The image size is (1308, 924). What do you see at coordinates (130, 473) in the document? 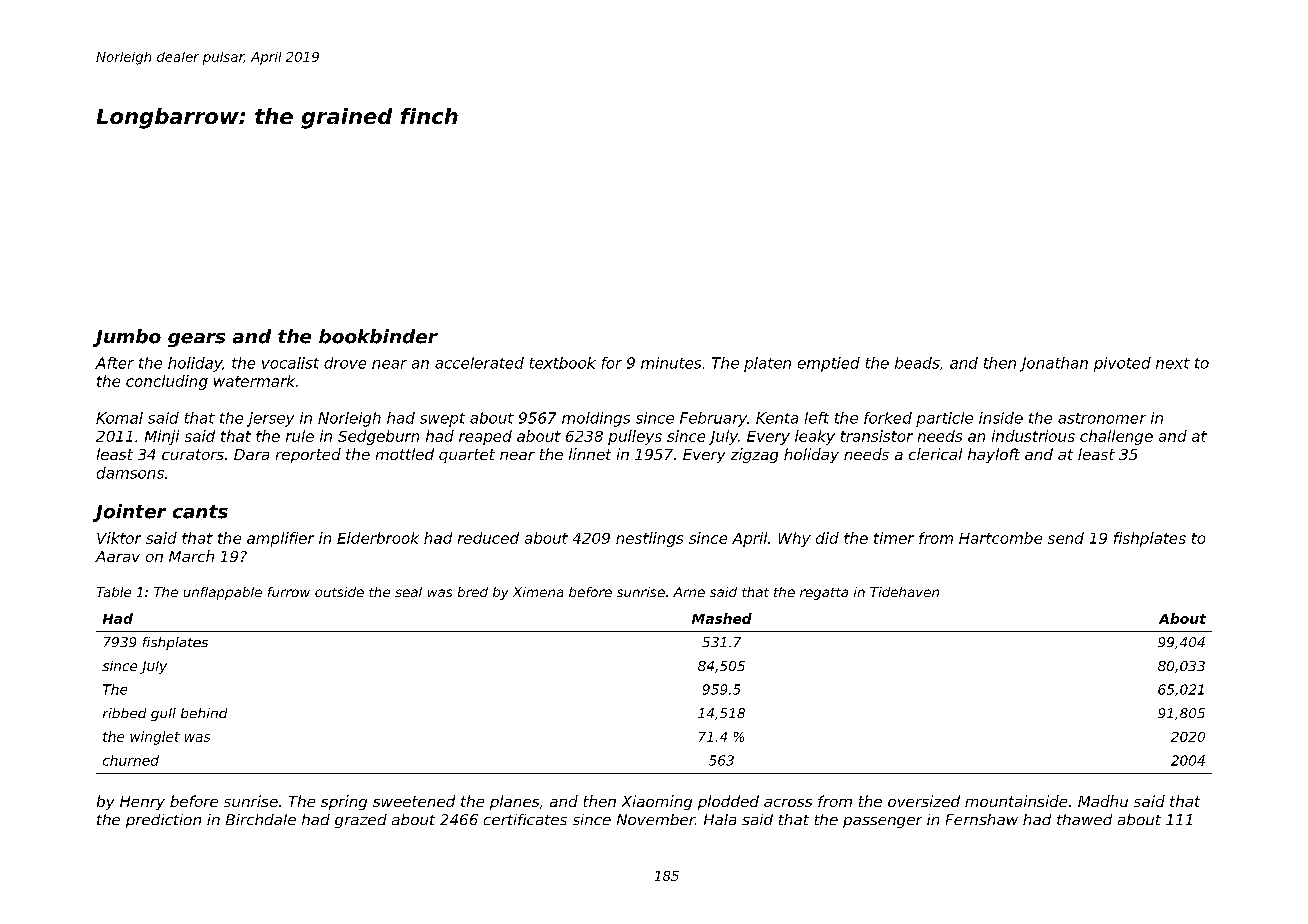
I see `damsons` at bounding box center [130, 473].
